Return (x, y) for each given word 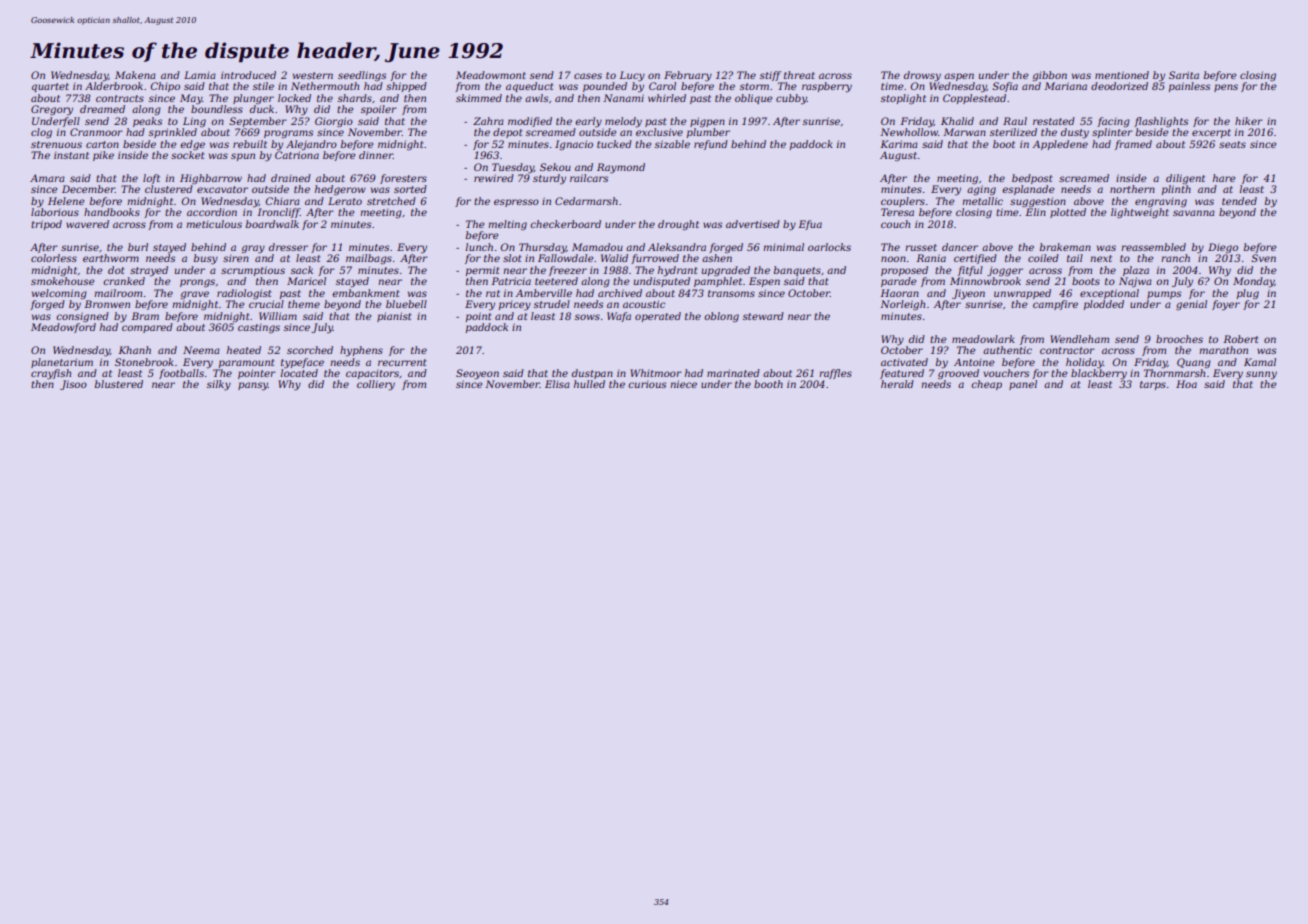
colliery (376, 385)
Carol (662, 86)
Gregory (52, 110)
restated (1054, 121)
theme (304, 304)
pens (1226, 88)
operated (658, 317)
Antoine (974, 362)
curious (647, 384)
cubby (791, 99)
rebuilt (250, 144)
